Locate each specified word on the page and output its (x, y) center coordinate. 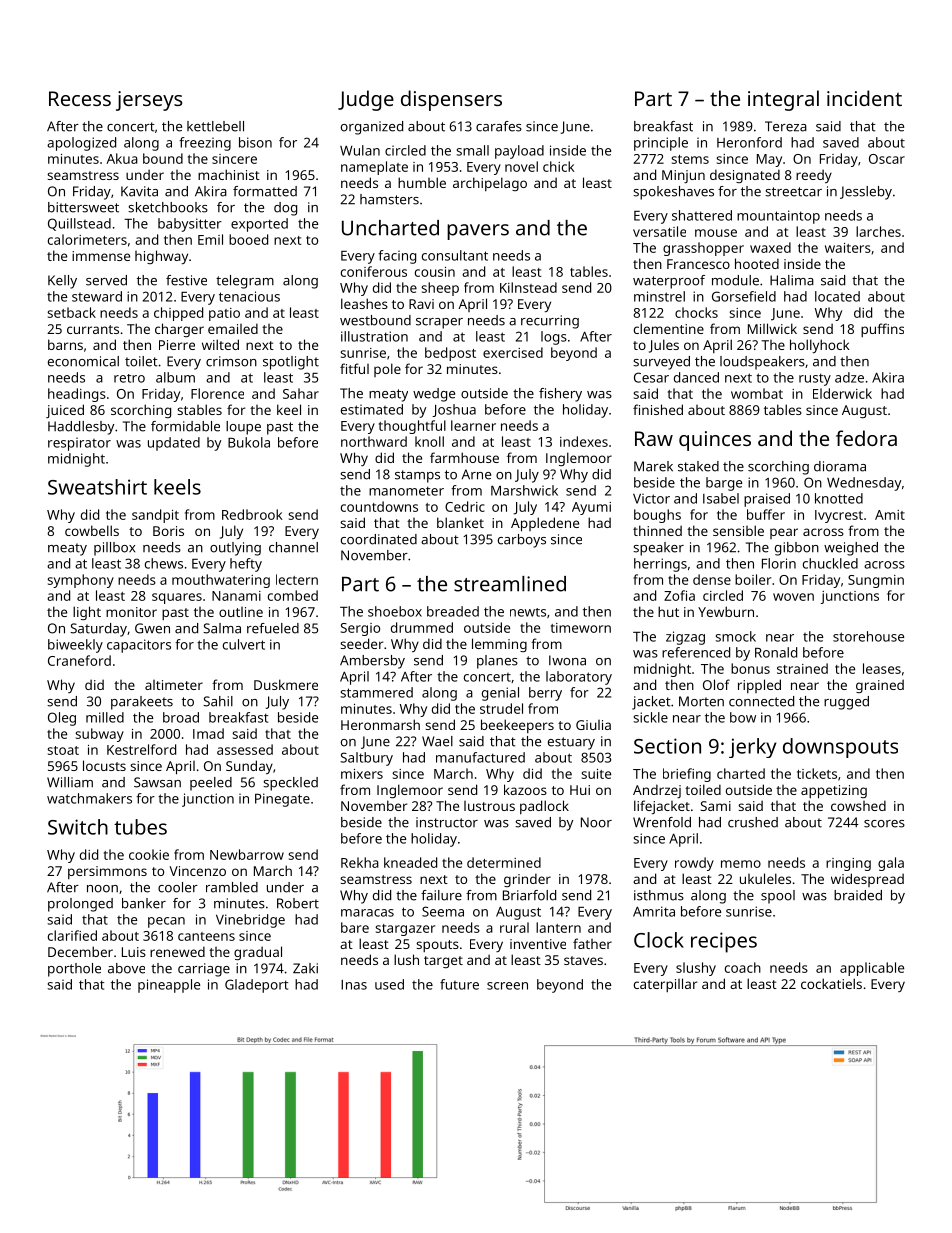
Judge (366, 100)
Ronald (776, 652)
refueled (273, 628)
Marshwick (524, 490)
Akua (122, 158)
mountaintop (778, 217)
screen (507, 986)
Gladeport (256, 986)
